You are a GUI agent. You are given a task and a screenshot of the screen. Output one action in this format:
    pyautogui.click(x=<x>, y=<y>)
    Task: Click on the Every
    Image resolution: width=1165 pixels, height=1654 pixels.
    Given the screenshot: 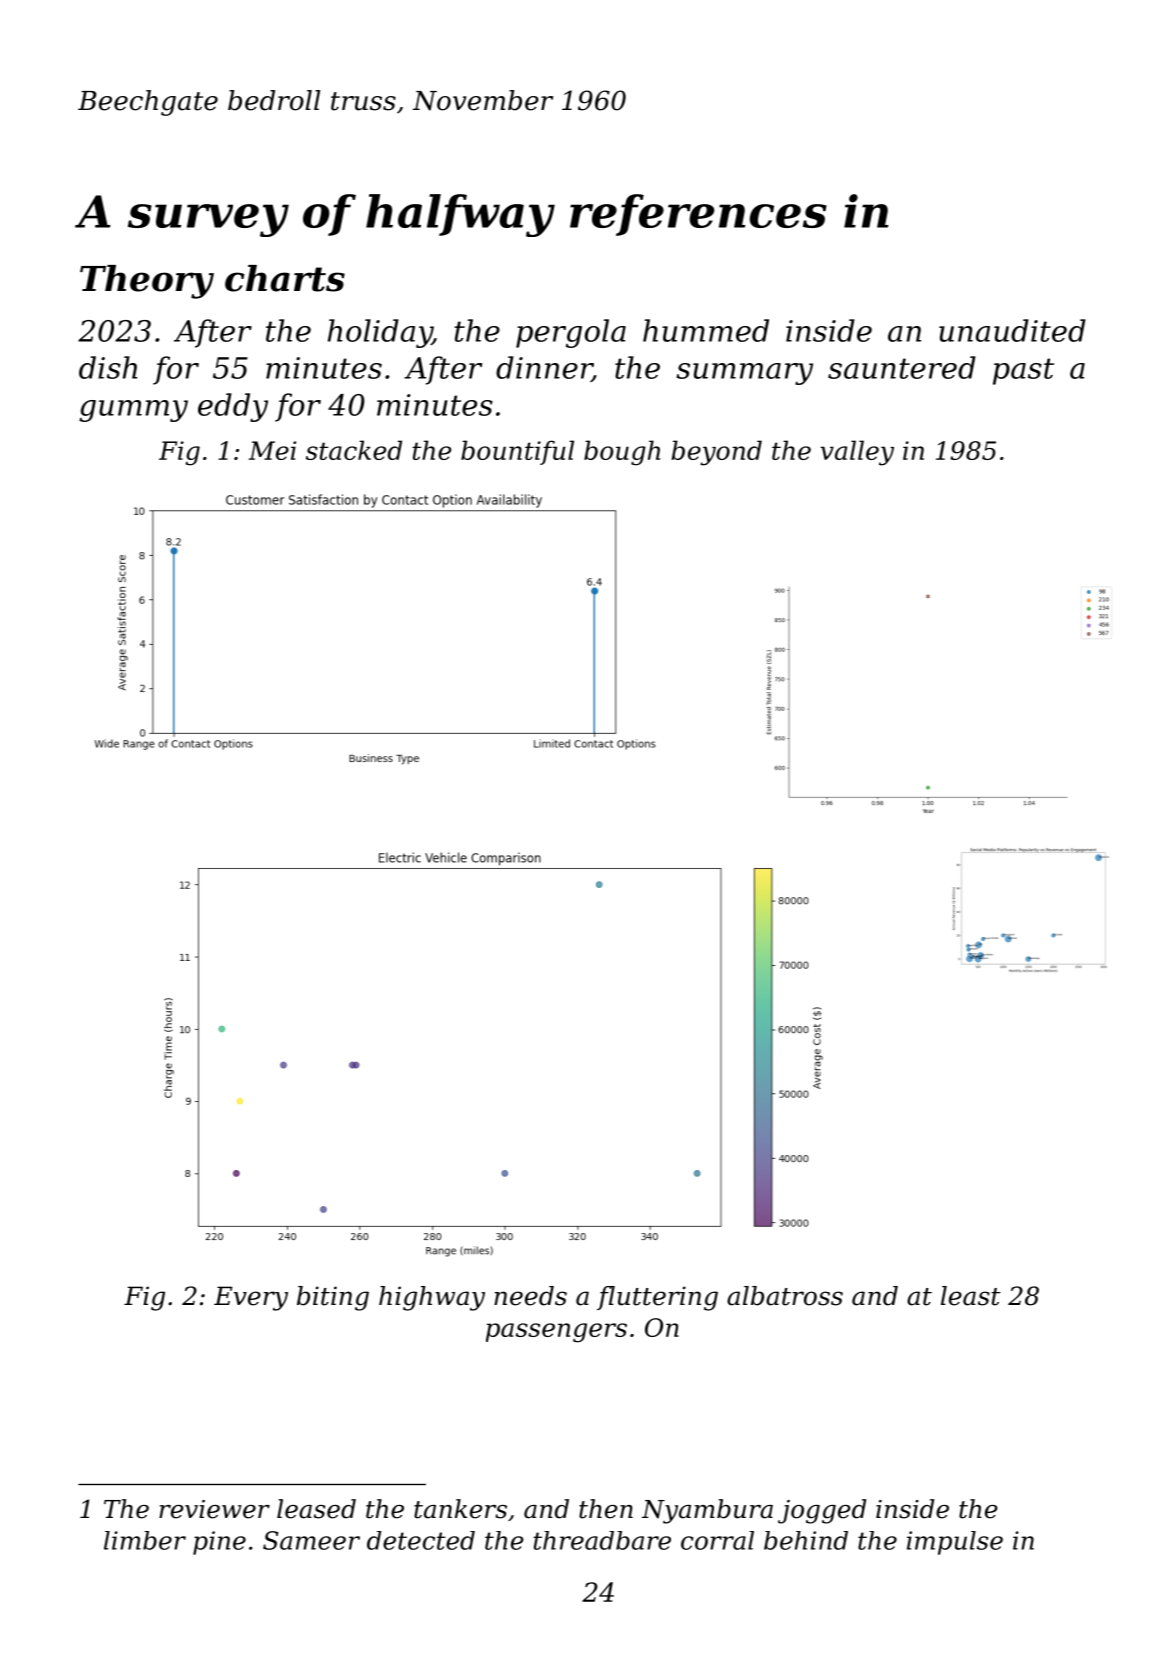 What is the action you would take?
    pyautogui.click(x=251, y=1298)
